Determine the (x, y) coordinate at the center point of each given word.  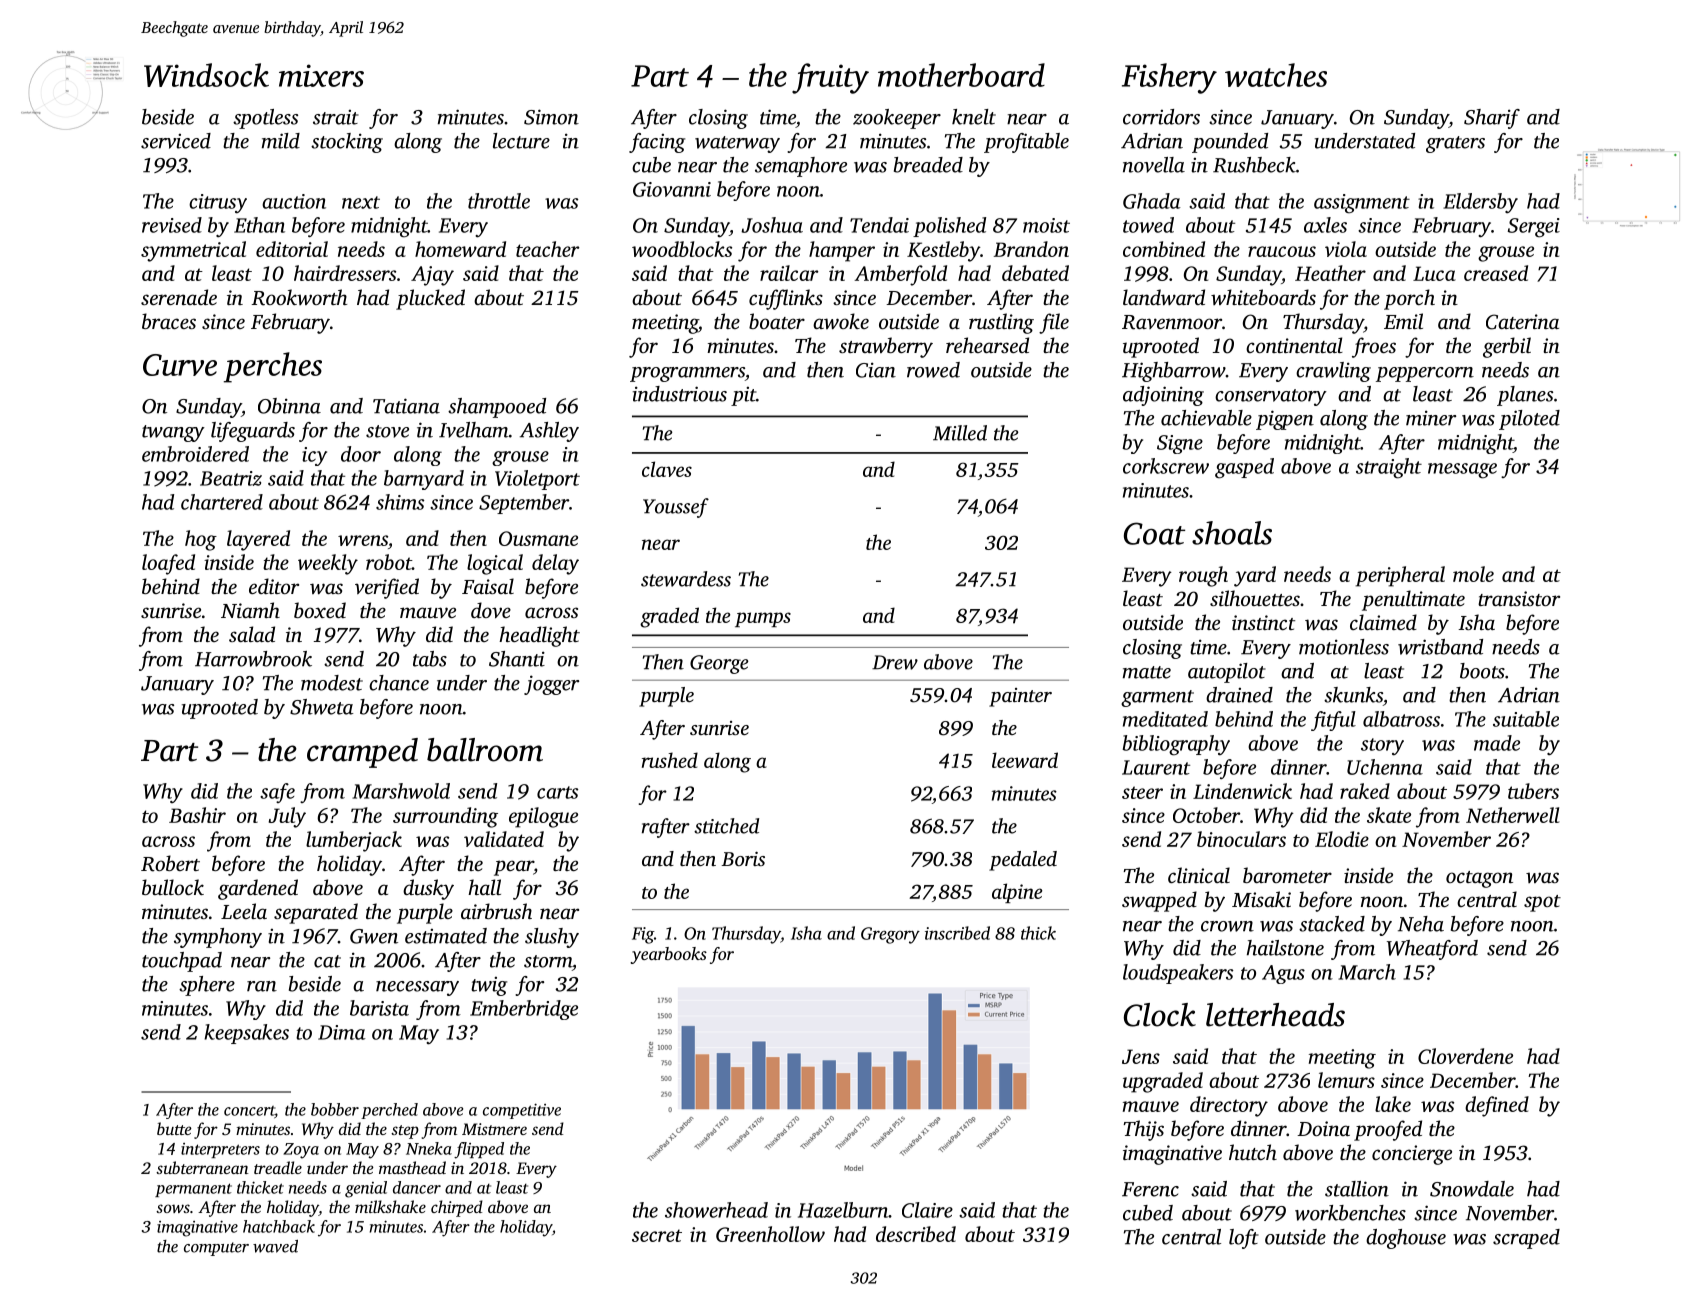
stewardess (686, 579)
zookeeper (897, 119)
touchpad (182, 962)
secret (657, 1235)
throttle (499, 201)
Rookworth (299, 297)
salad (252, 634)
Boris (743, 858)
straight (1389, 468)
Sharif (1492, 119)
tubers (1533, 791)
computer (216, 1249)
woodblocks (682, 249)
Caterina (1522, 322)
